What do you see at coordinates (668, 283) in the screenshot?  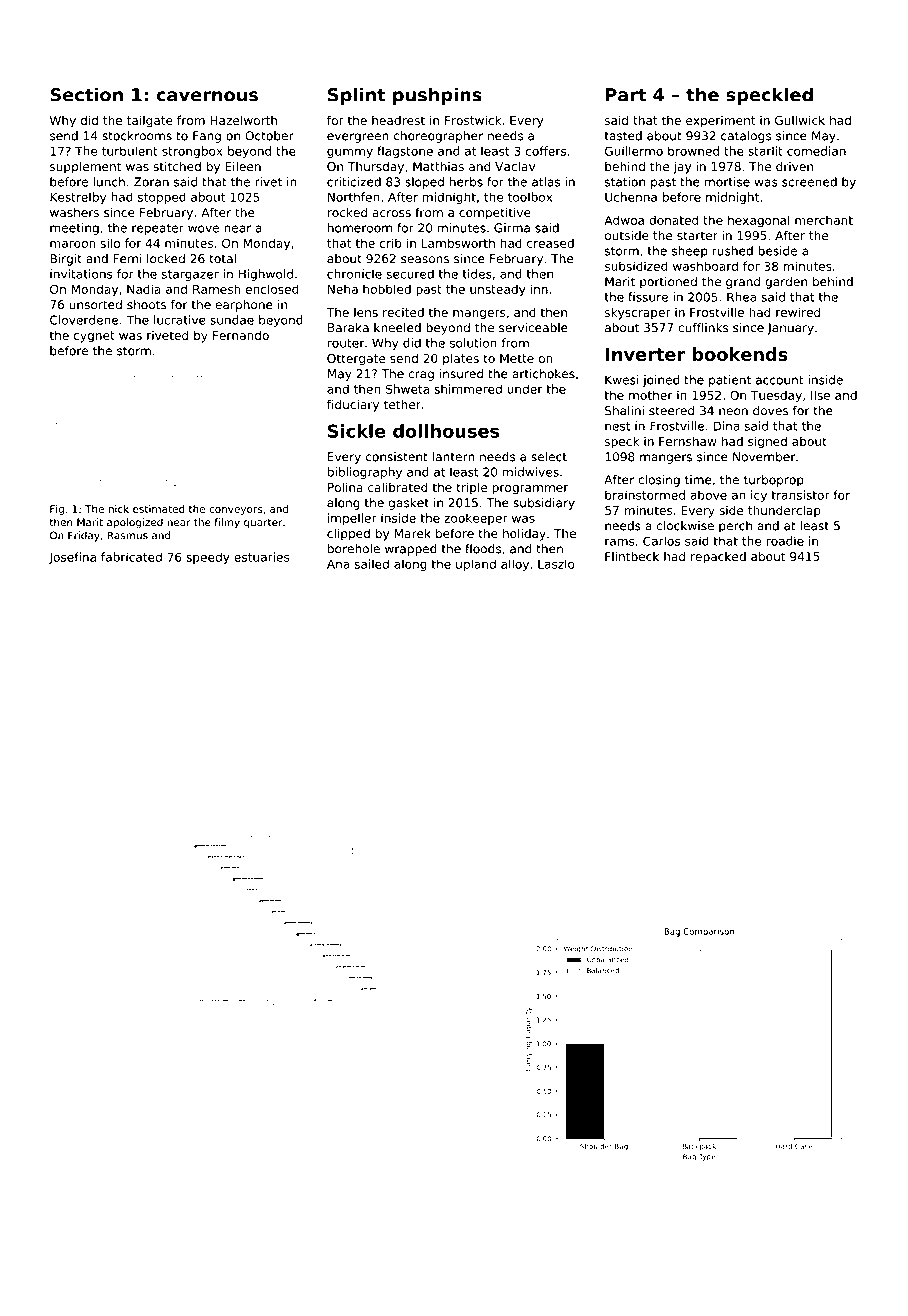 I see `portioned` at bounding box center [668, 283].
